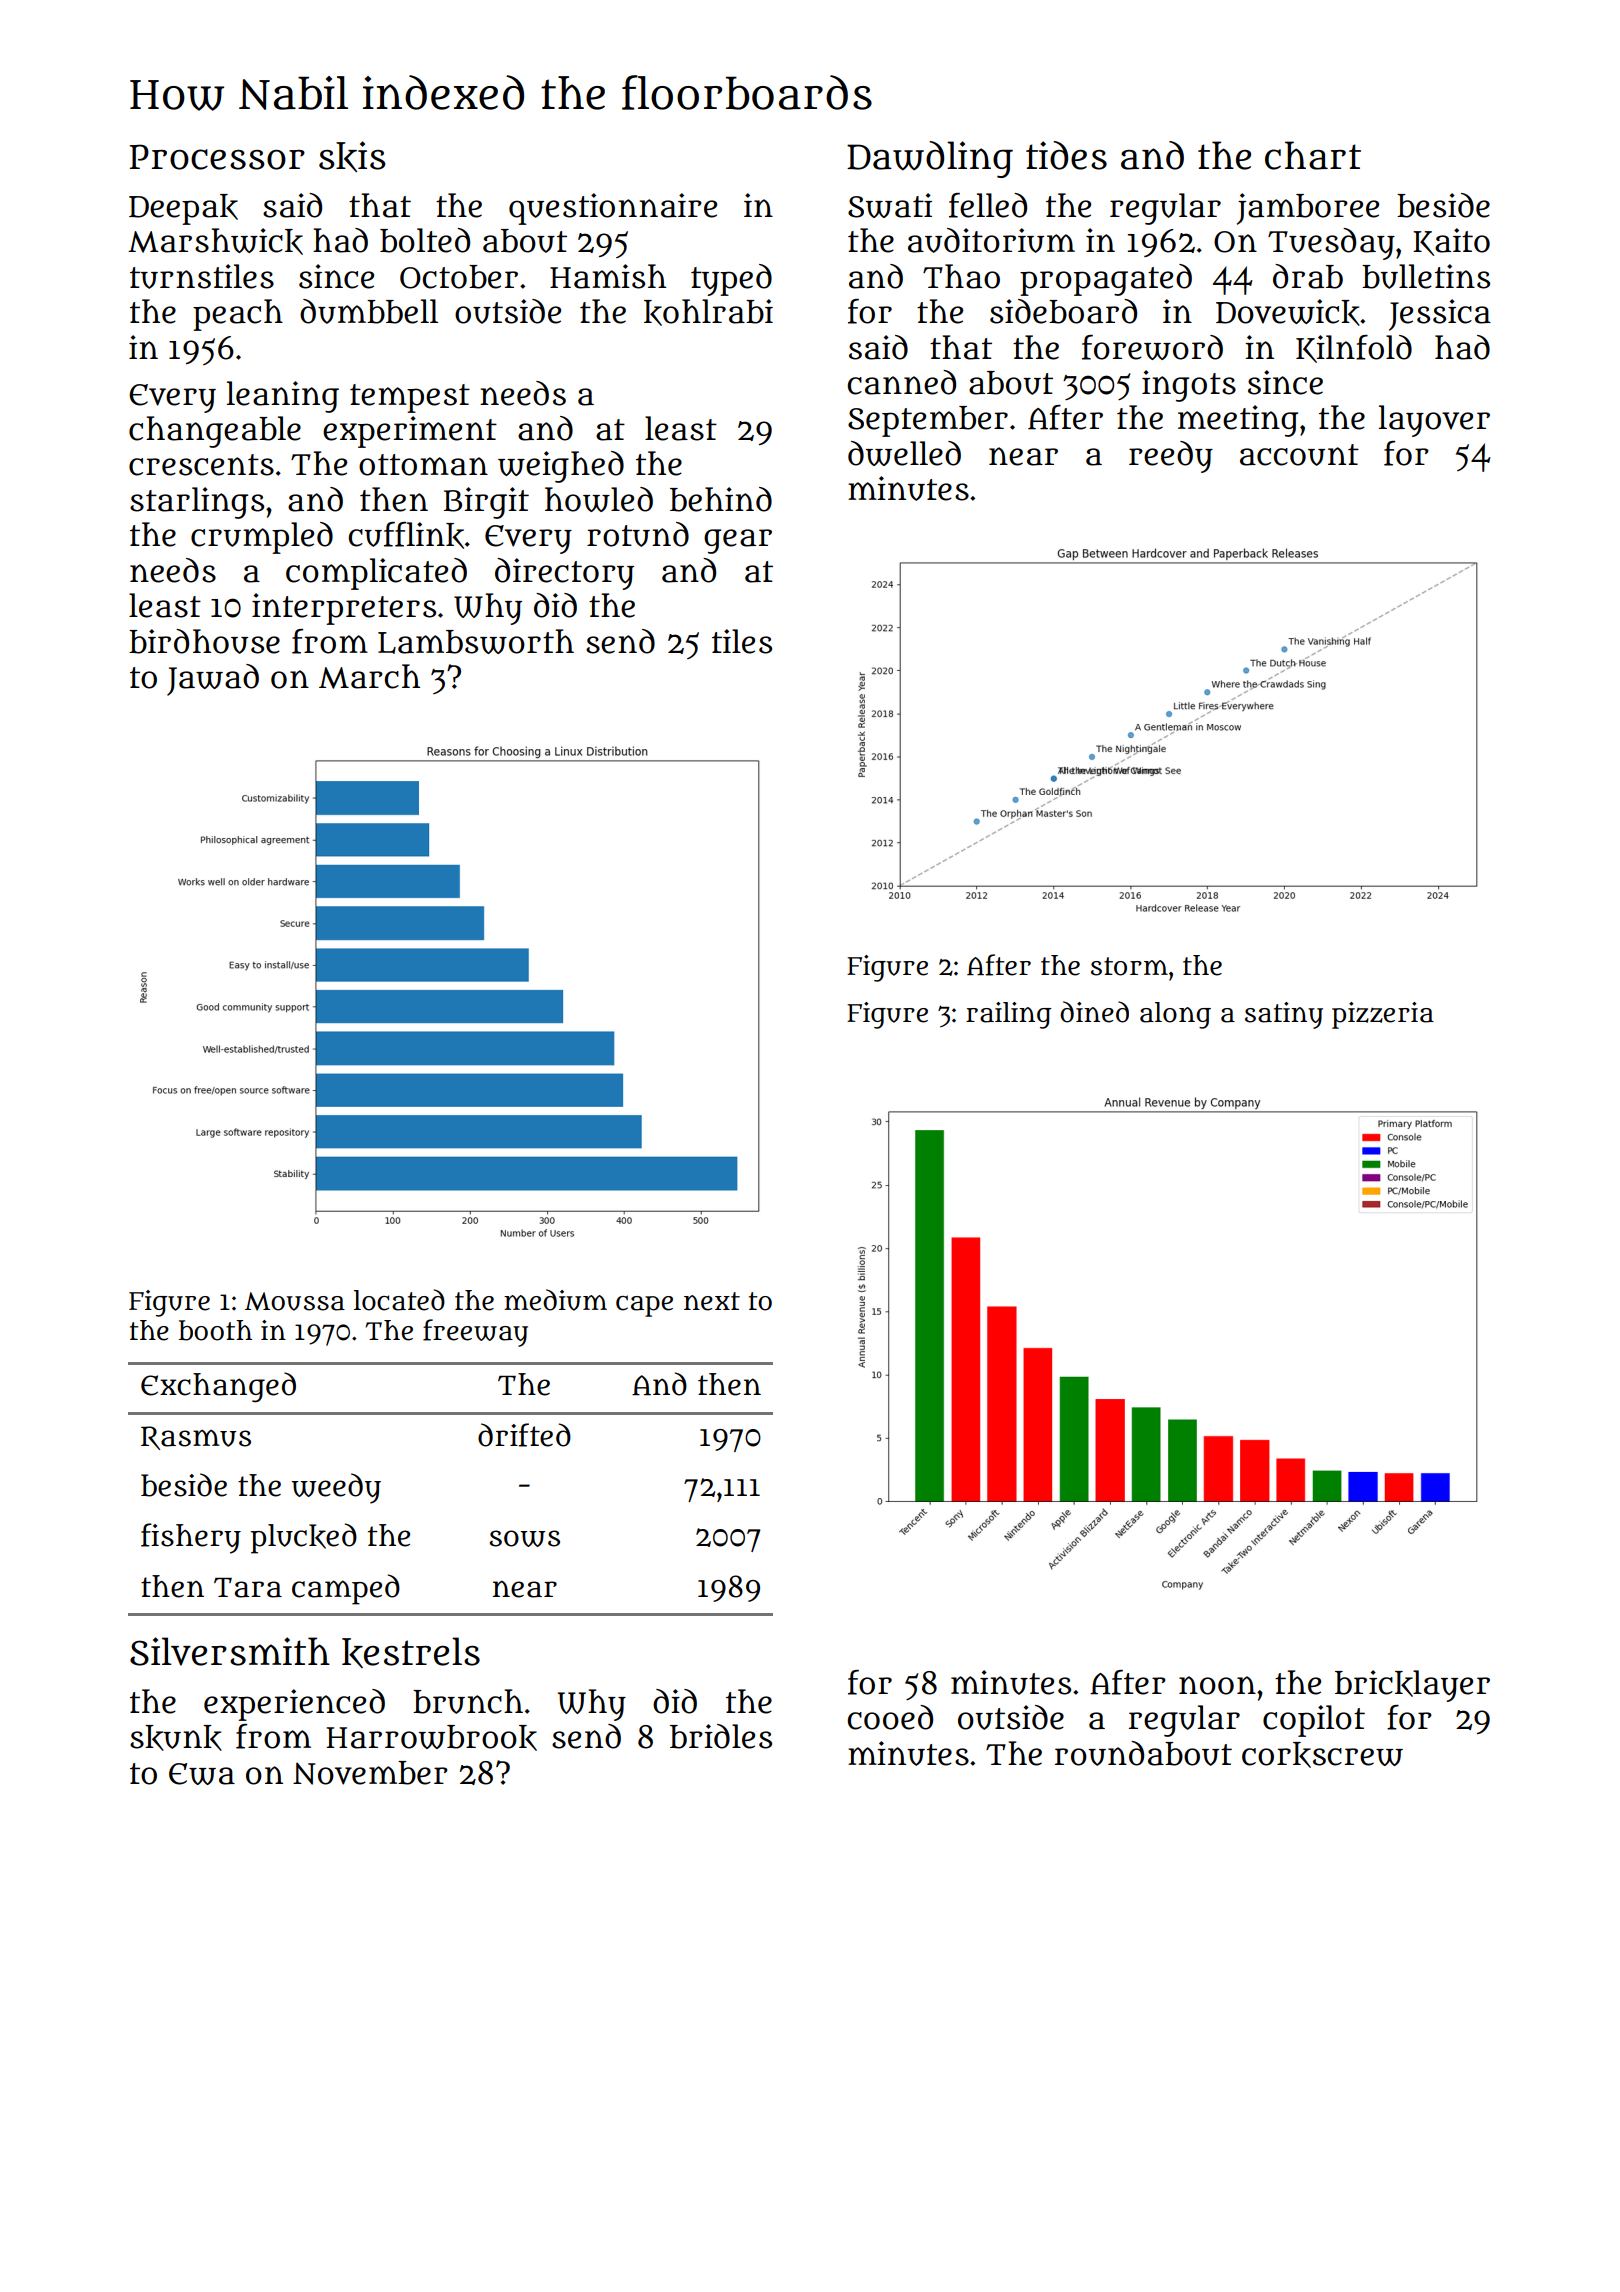 The image size is (1620, 2292). What do you see at coordinates (901, 382) in the document?
I see `canned` at bounding box center [901, 382].
